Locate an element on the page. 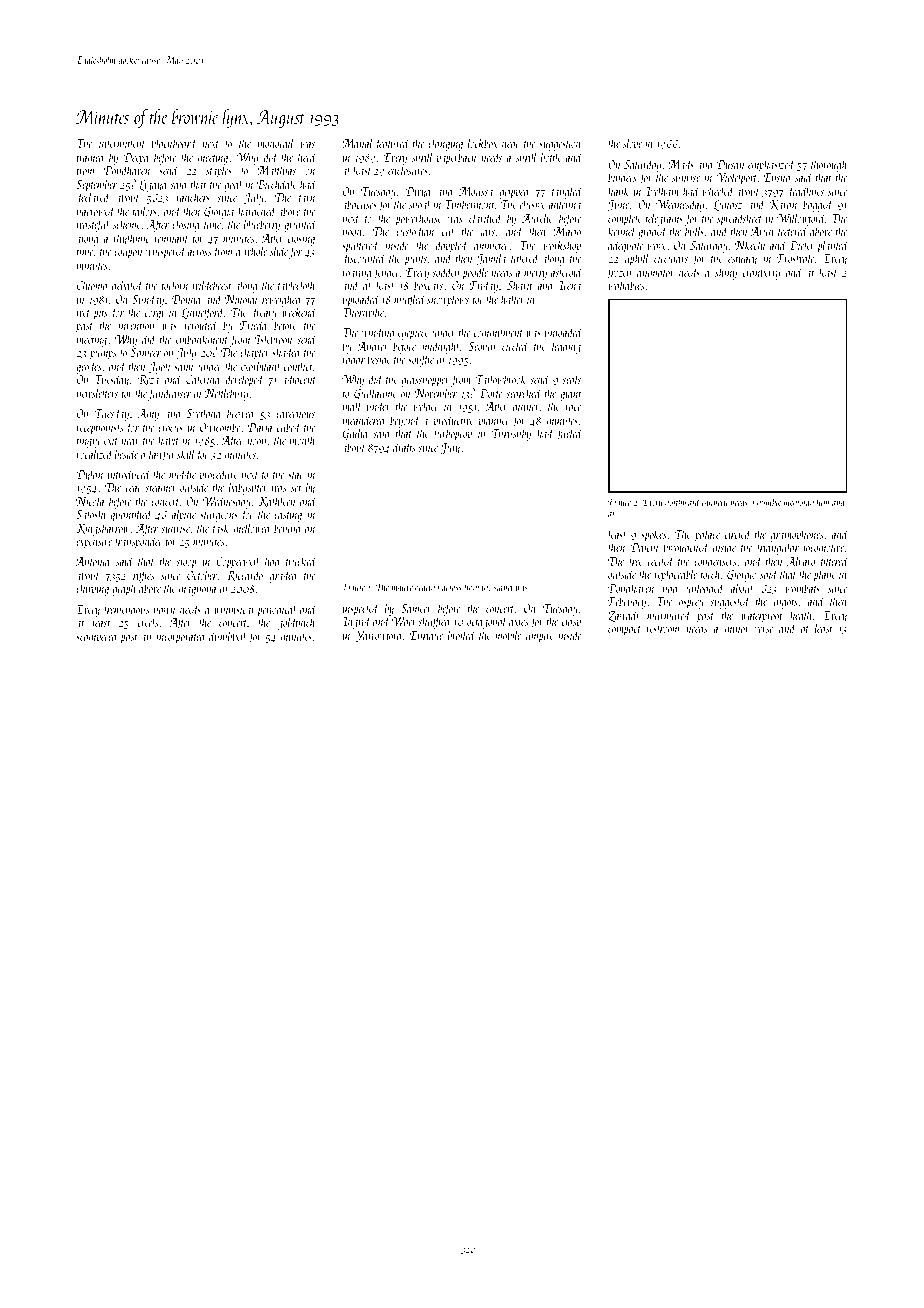 Image resolution: width=924 pixels, height=1308 pixels. sank is located at coordinates (184, 366).
